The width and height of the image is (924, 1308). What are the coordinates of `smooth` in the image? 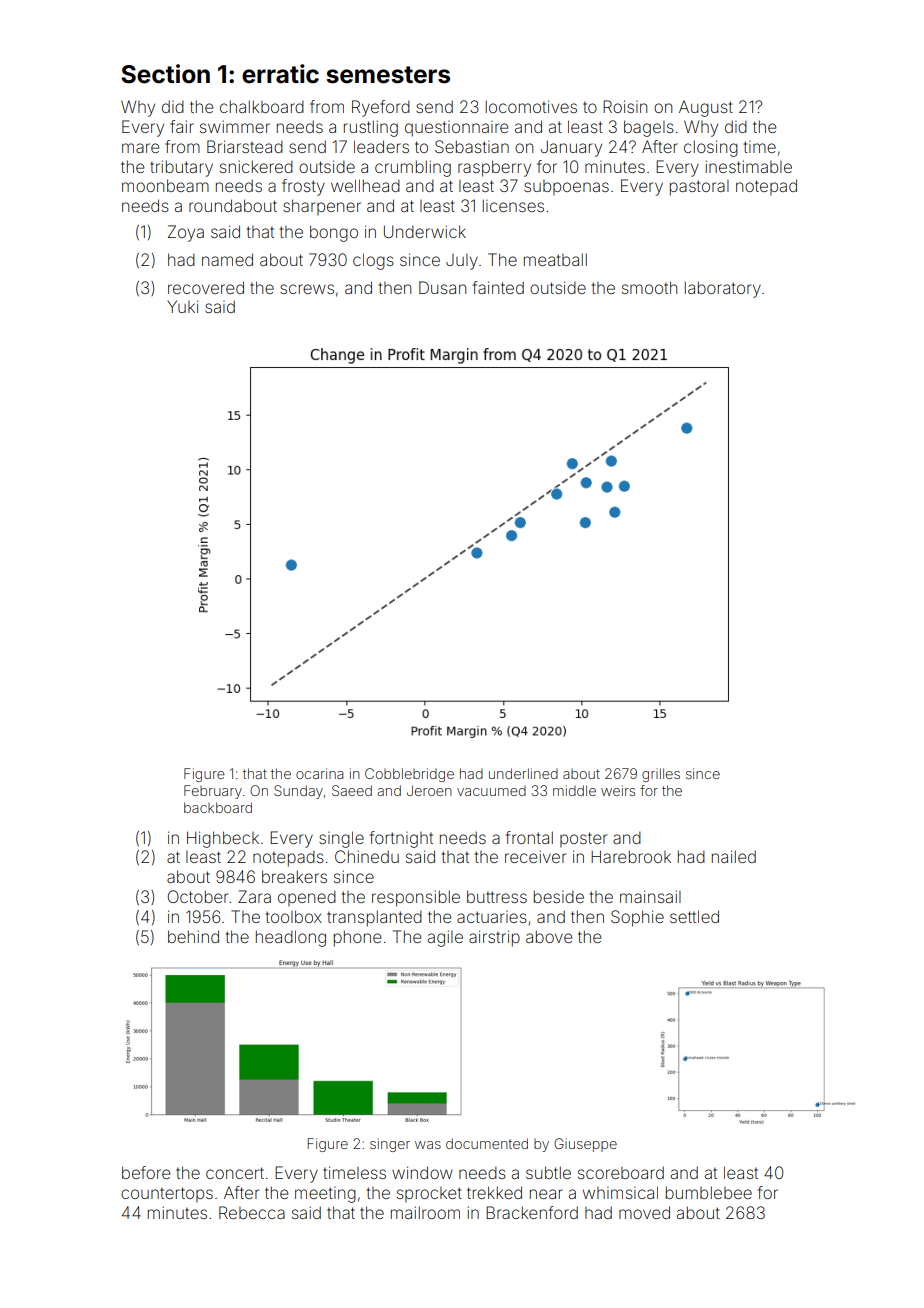 It's located at (649, 287).
